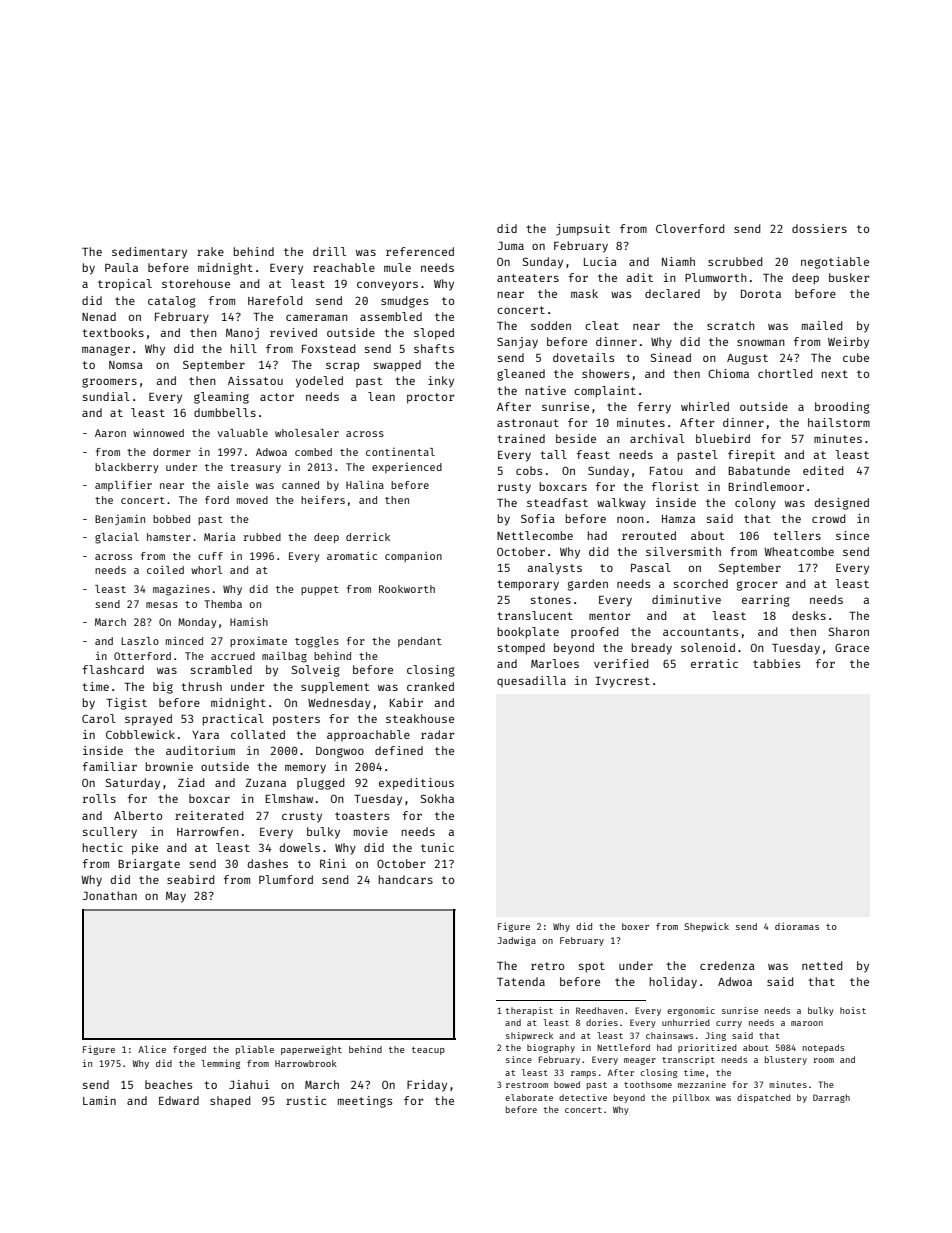 The width and height of the screenshot is (952, 1233). I want to click on detective, so click(583, 1097).
